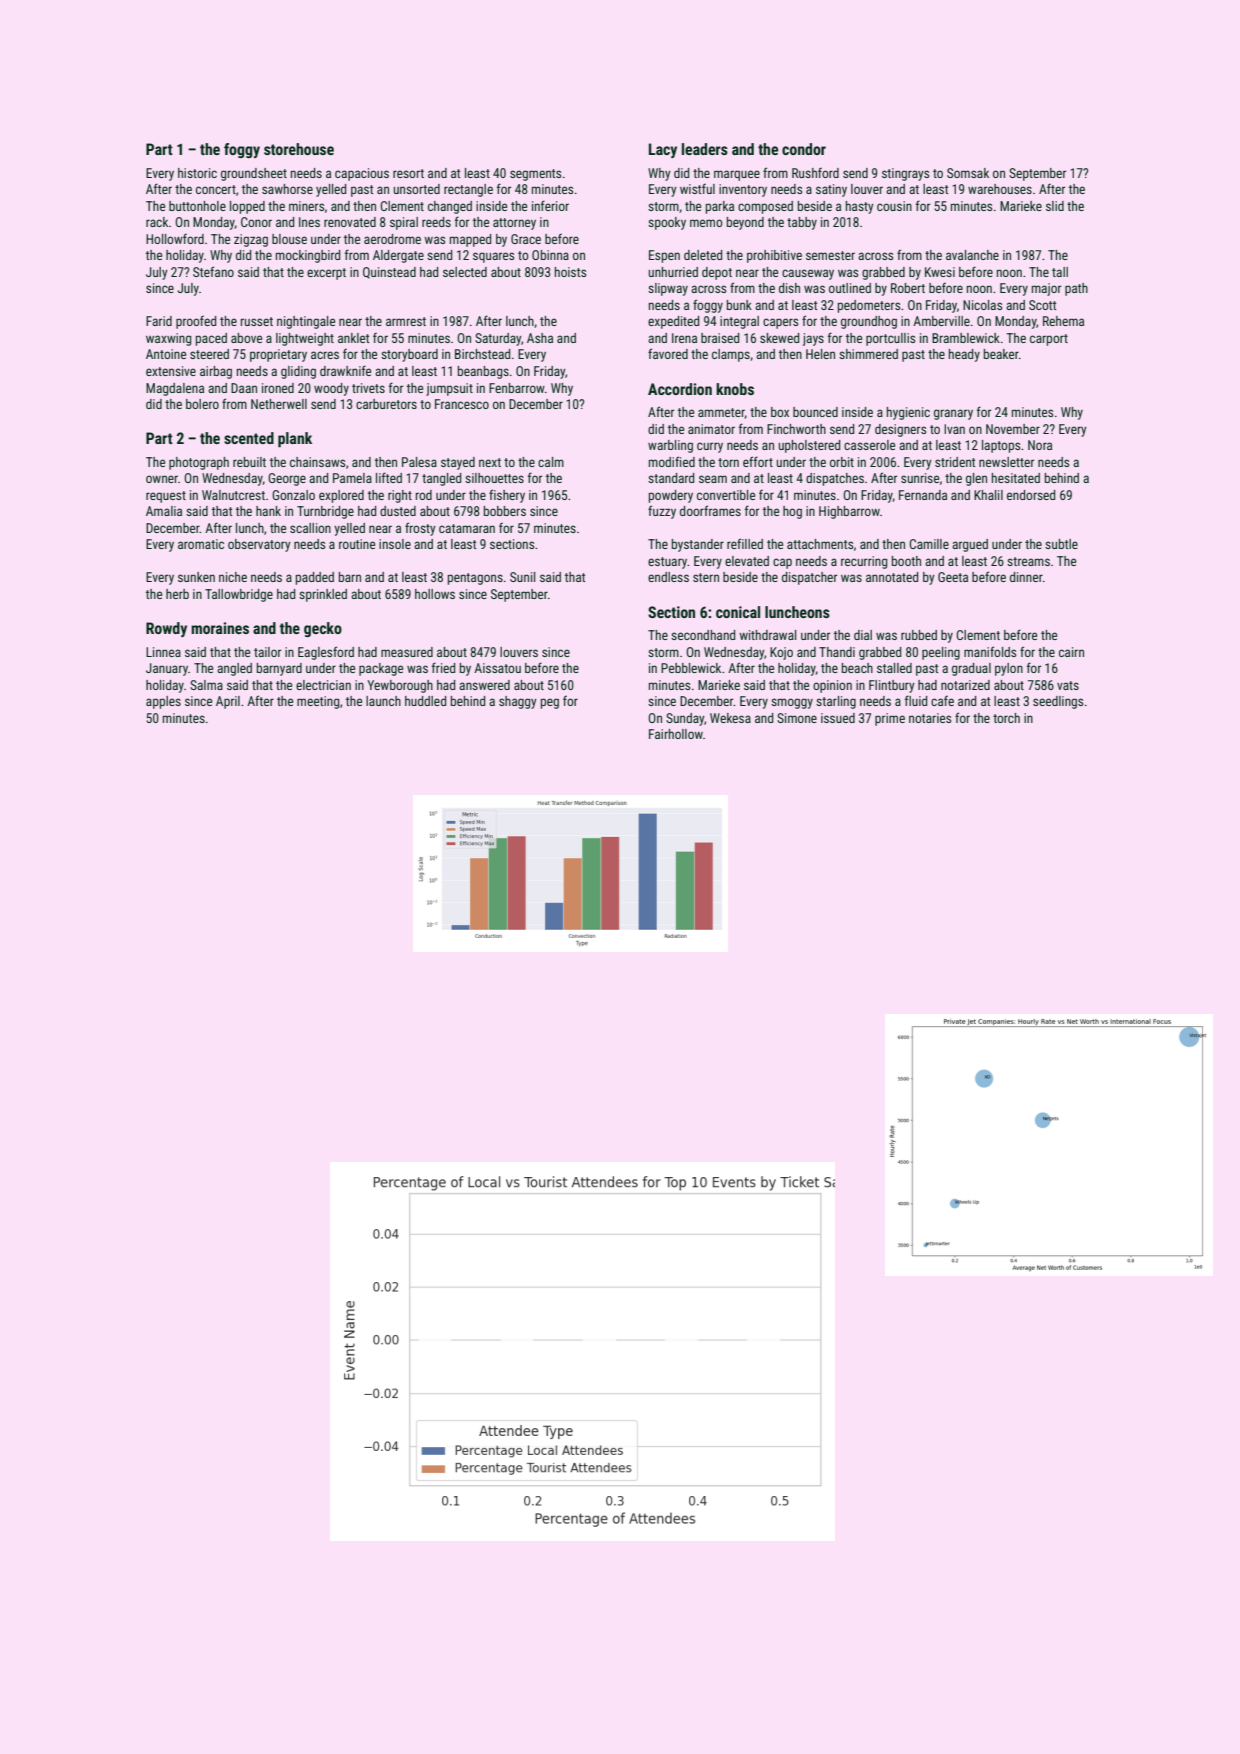 Image resolution: width=1240 pixels, height=1754 pixels. I want to click on storehouse, so click(299, 149).
